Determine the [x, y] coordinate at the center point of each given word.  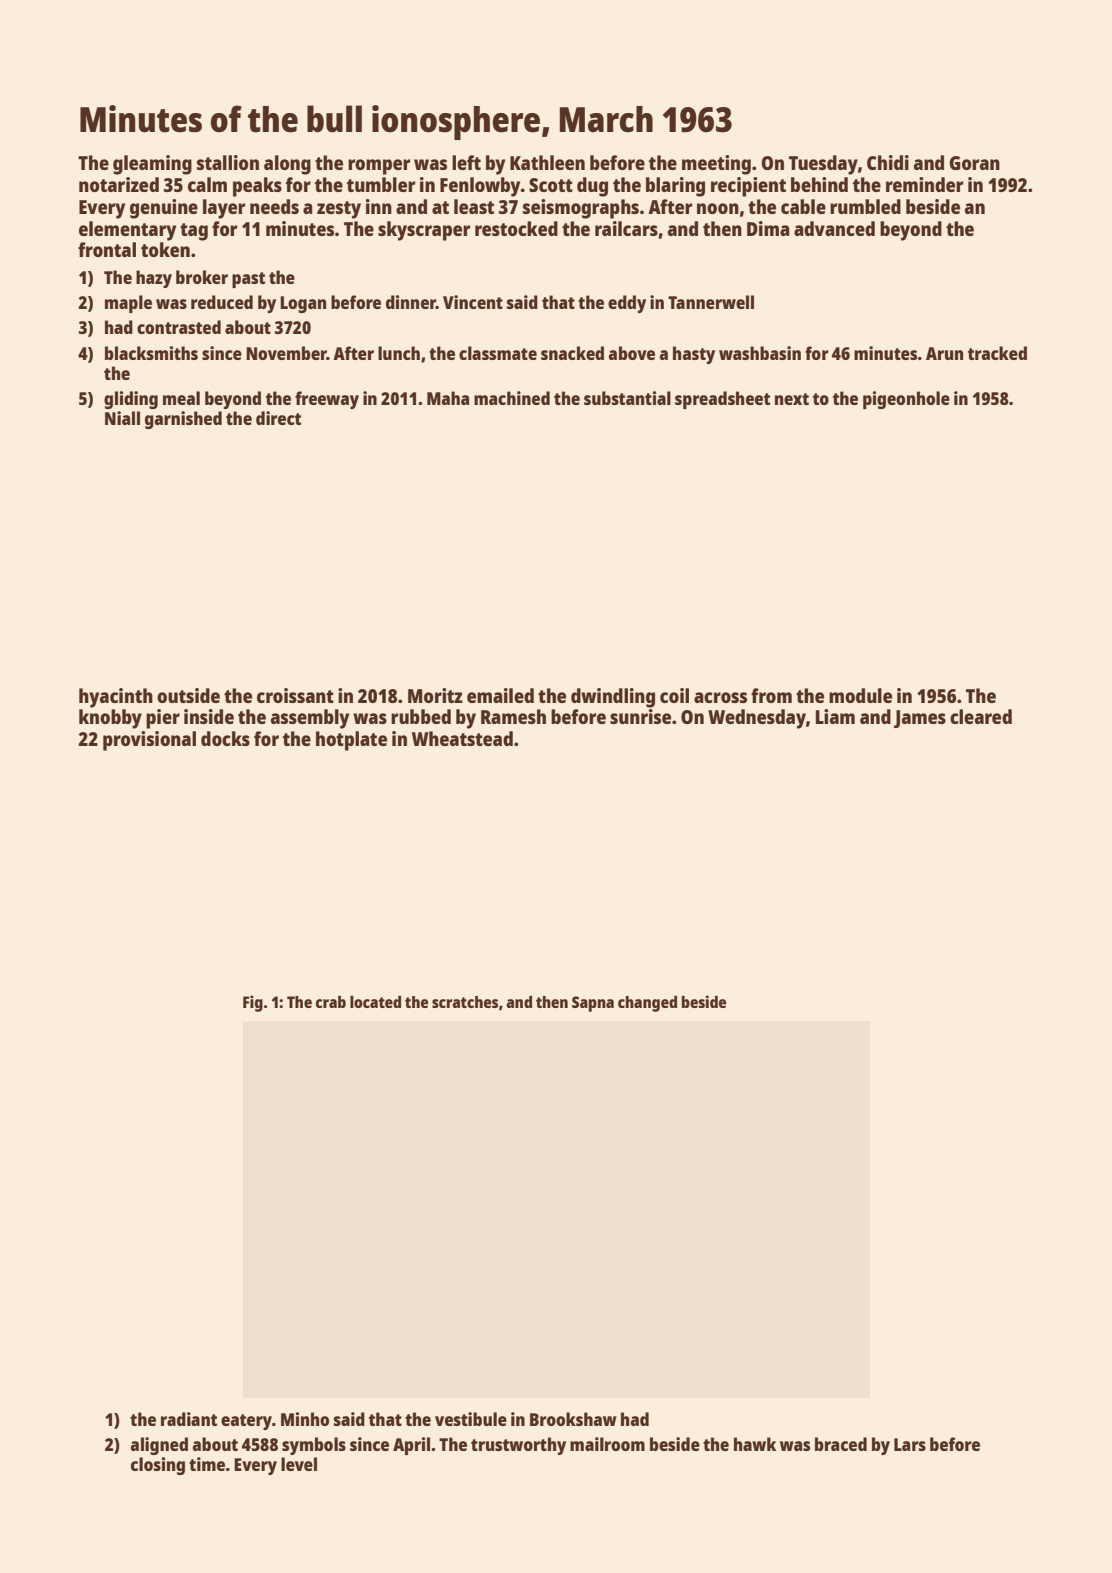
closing [158, 1466]
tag [194, 232]
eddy [627, 304]
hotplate [351, 741]
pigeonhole [906, 400]
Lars [910, 1444]
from [771, 695]
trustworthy [518, 1446]
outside [188, 695]
